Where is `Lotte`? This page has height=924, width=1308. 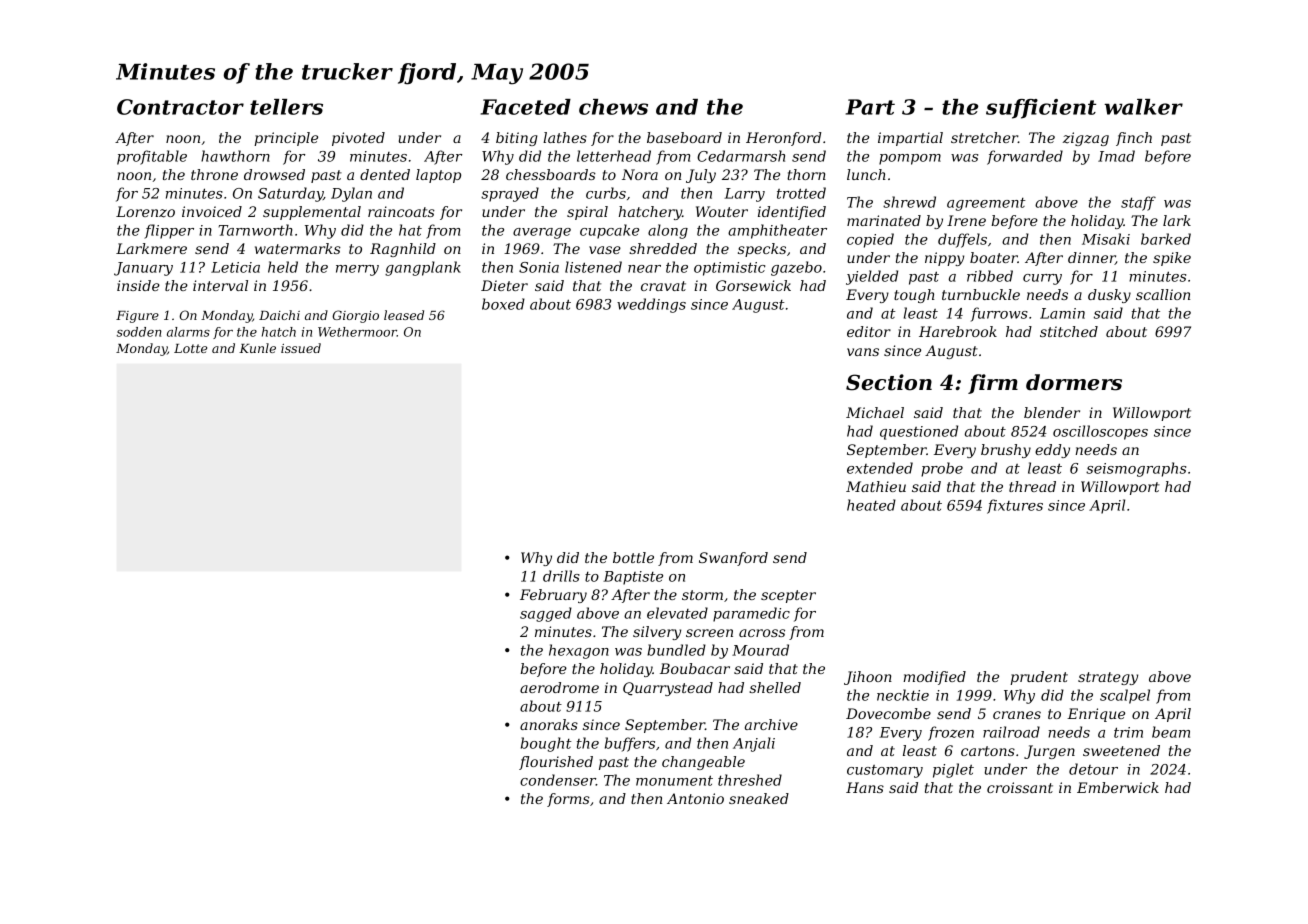
Lotte is located at coordinates (190, 348).
